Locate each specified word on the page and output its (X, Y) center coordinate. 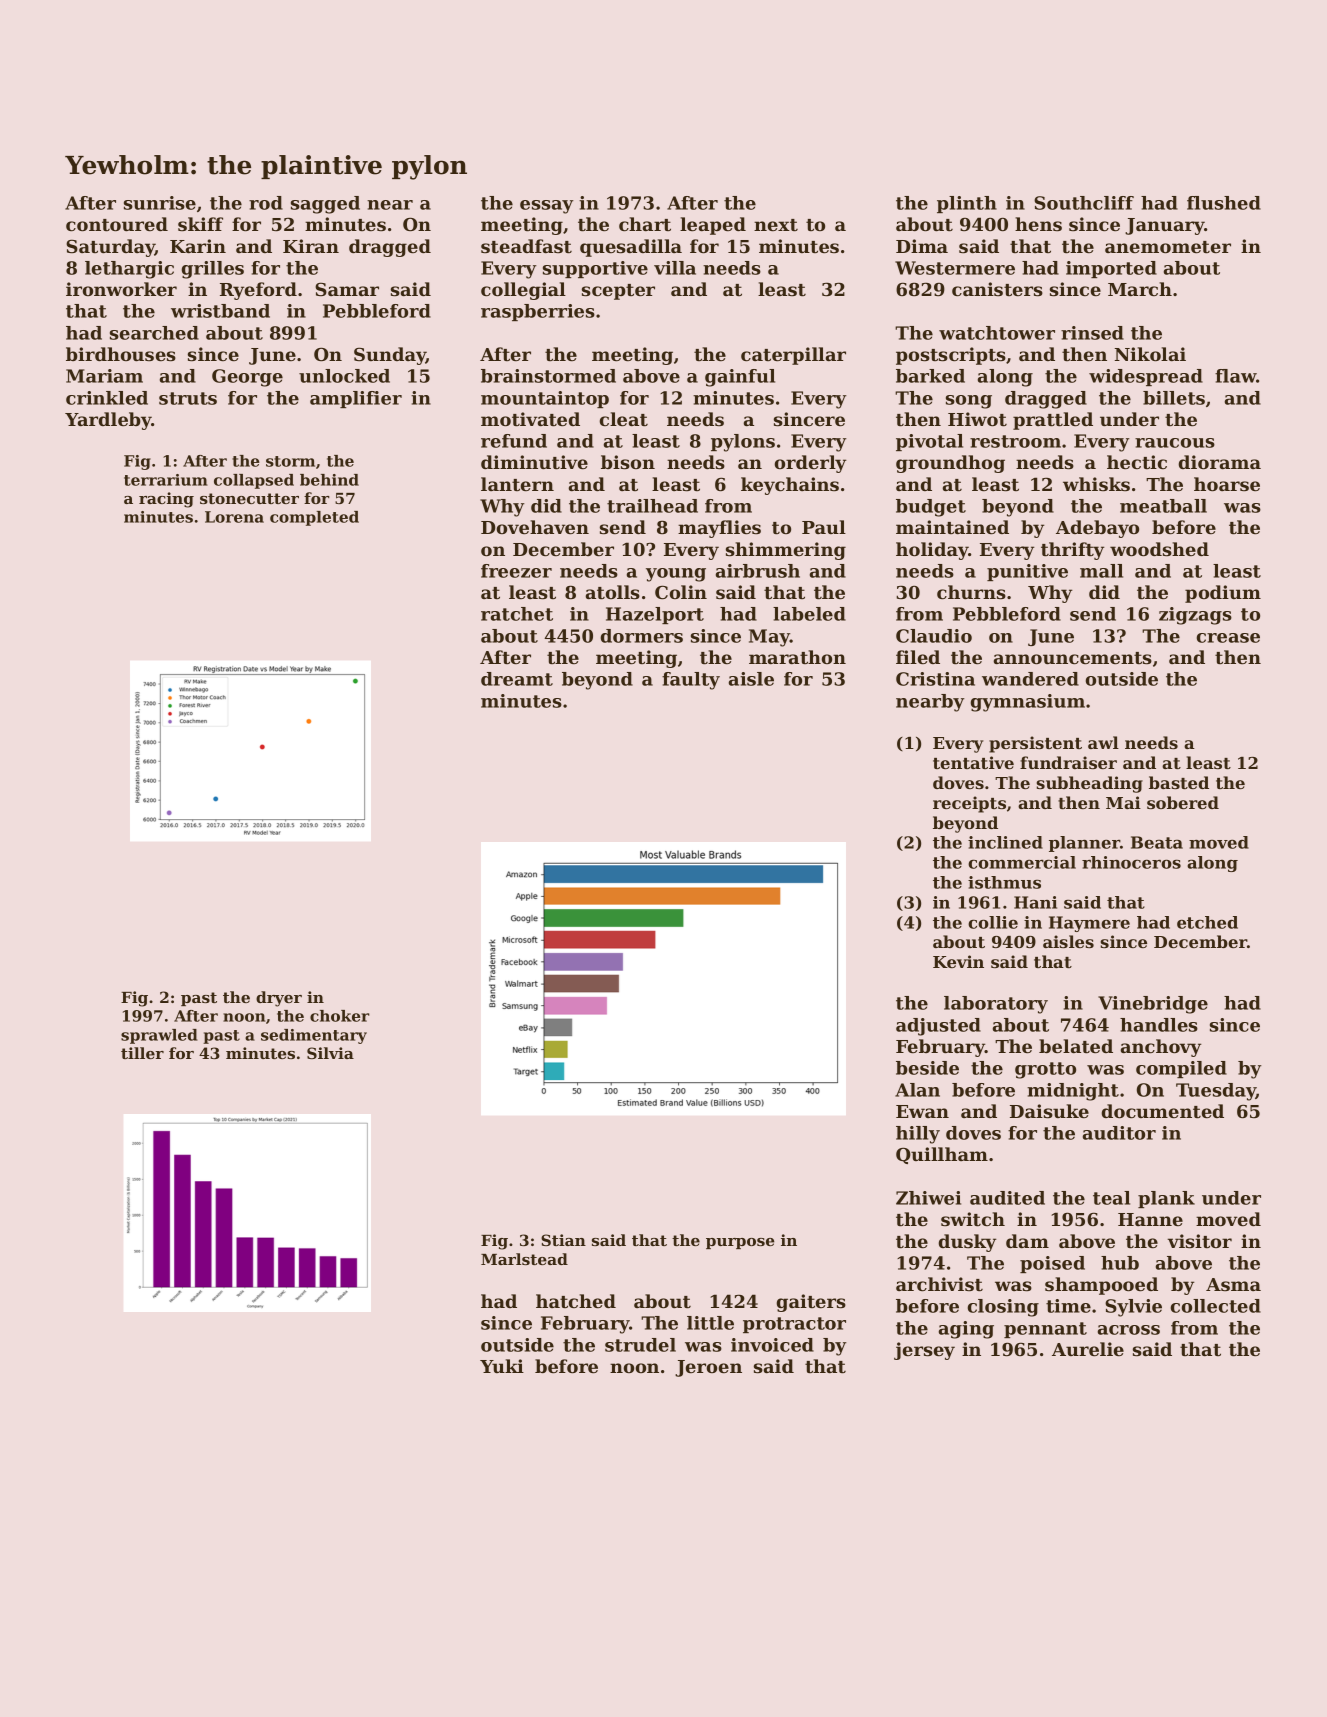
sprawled (159, 1036)
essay (547, 207)
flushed (1224, 203)
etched (1207, 922)
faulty (691, 681)
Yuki (502, 1366)
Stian (563, 1240)
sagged (325, 205)
